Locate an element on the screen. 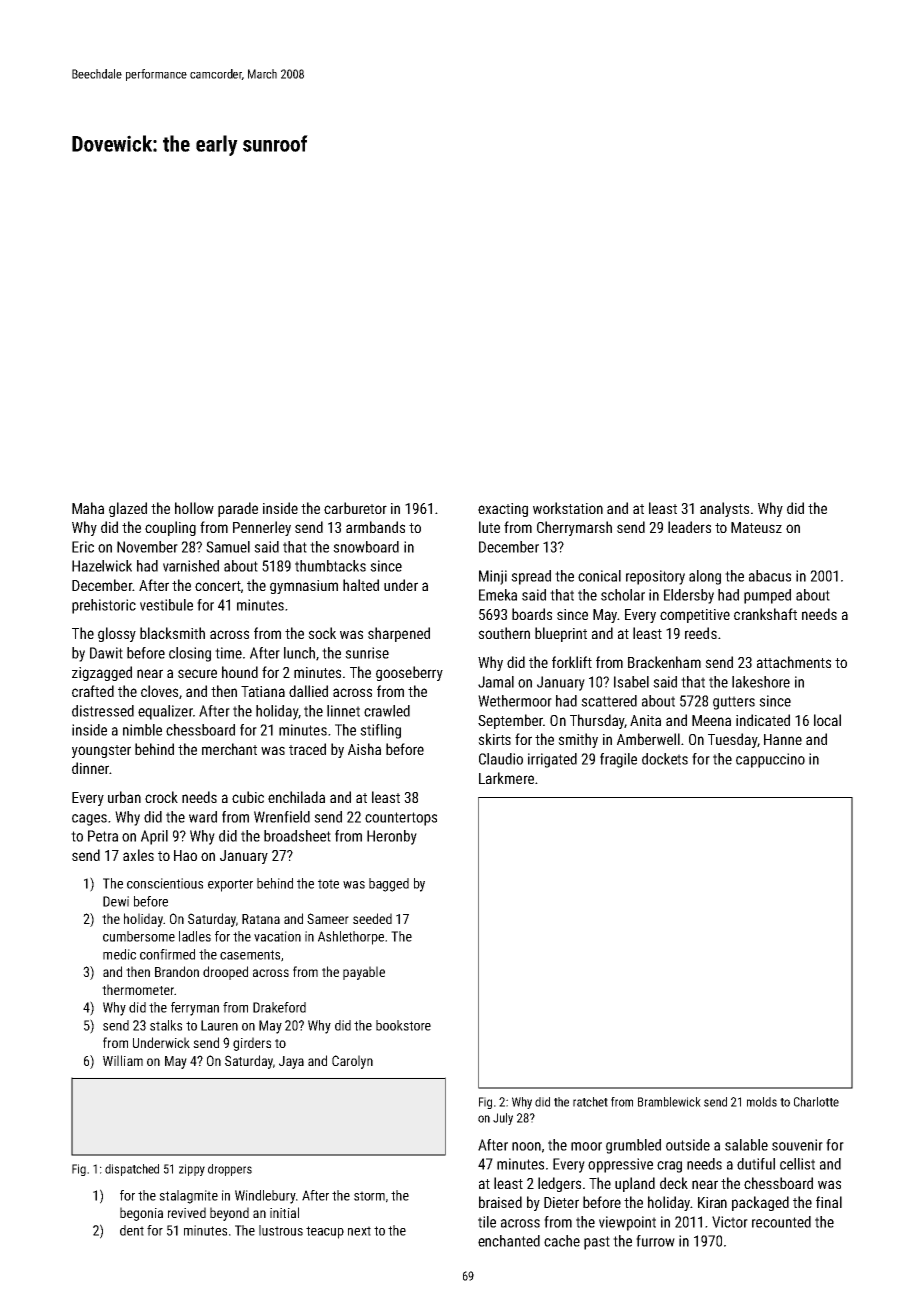 The width and height of the screenshot is (924, 1314). Charlotte is located at coordinates (816, 1102).
